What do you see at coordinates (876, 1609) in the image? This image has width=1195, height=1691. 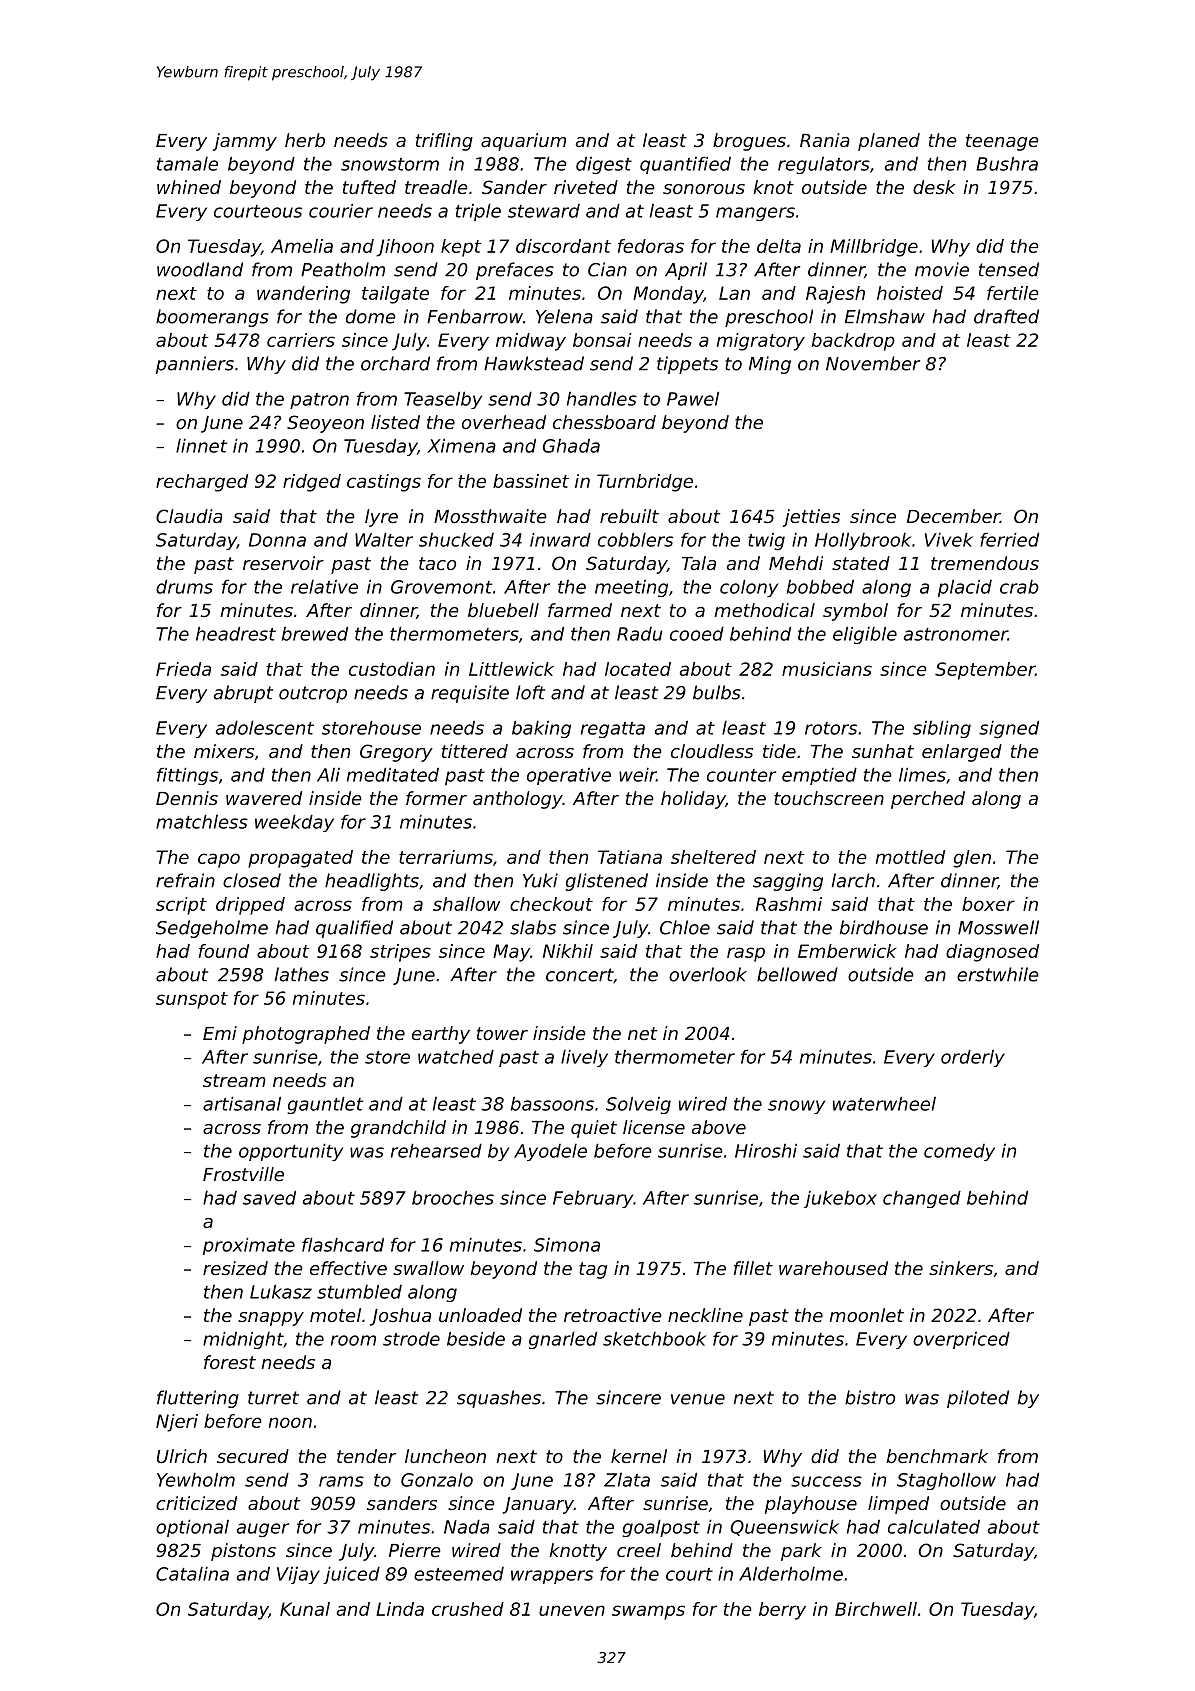 I see `Birchwell` at bounding box center [876, 1609].
